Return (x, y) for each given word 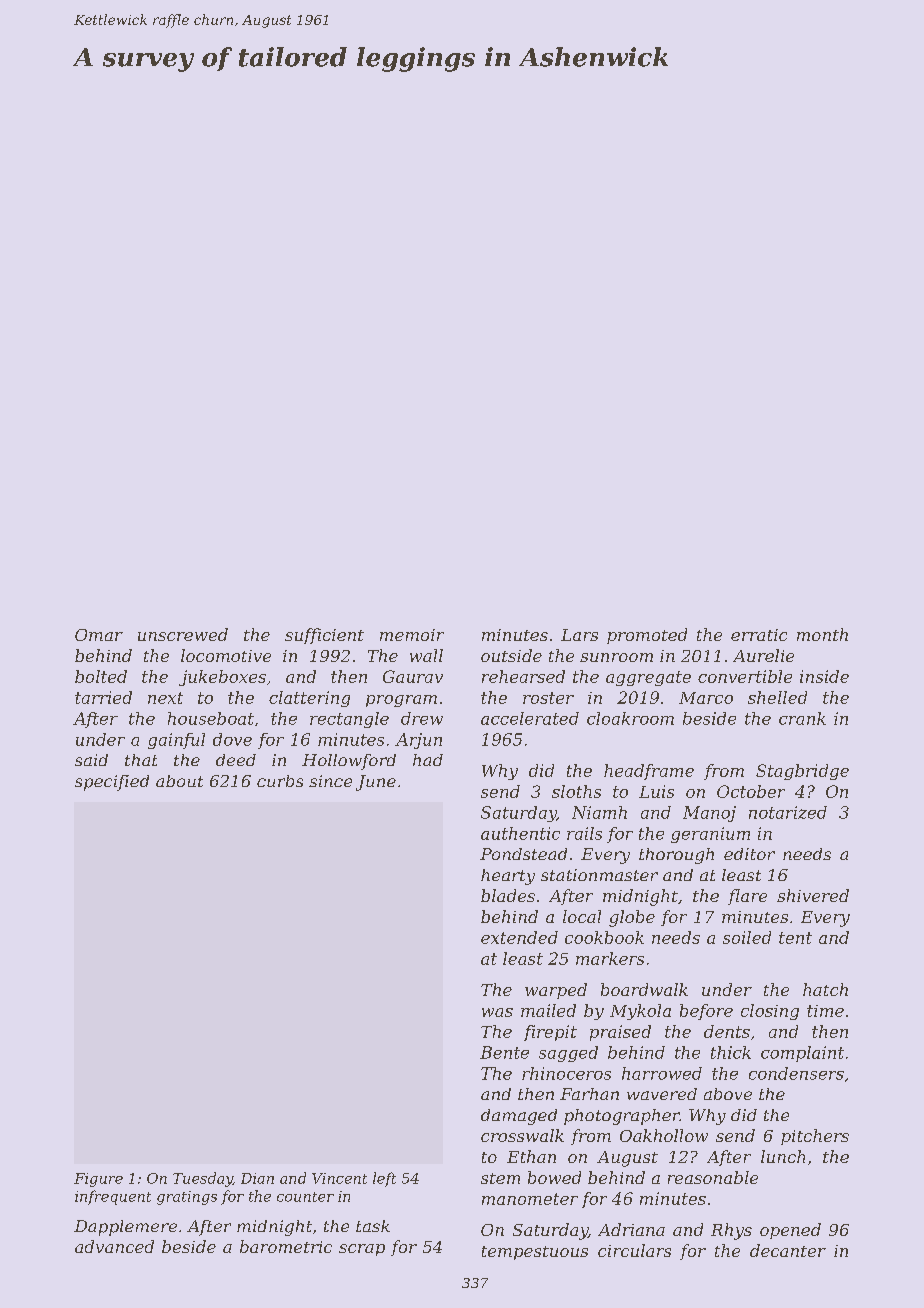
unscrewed (183, 634)
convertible (745, 676)
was (497, 1012)
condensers (796, 1073)
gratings (187, 1198)
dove (232, 739)
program (401, 701)
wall (426, 655)
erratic (759, 635)
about (179, 781)
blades (508, 895)
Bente (504, 1052)
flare (747, 897)
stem (500, 1178)
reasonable (713, 1177)
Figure (98, 1180)
